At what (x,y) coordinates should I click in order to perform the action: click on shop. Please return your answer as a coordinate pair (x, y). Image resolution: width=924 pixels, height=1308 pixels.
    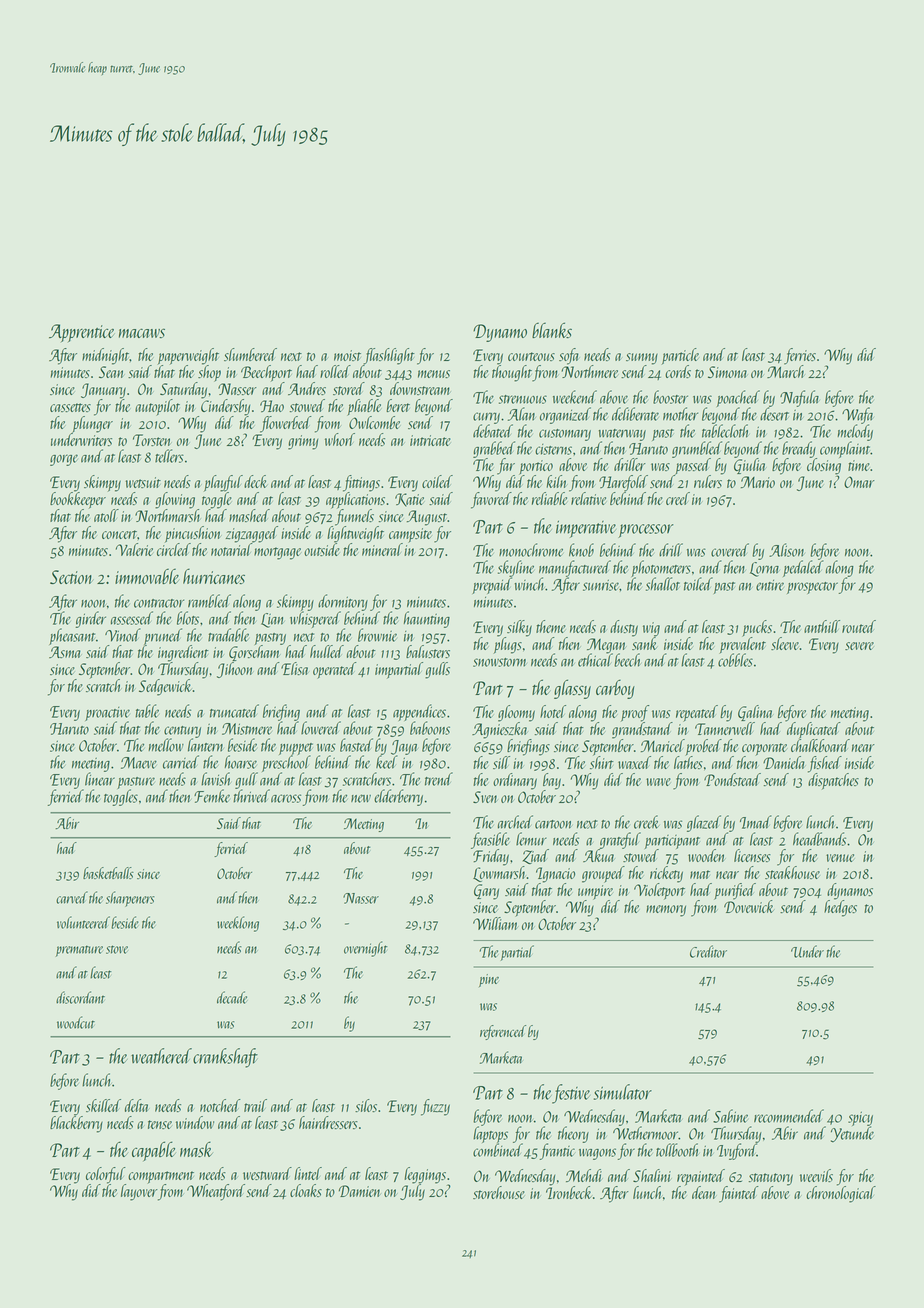
    Looking at the image, I should click on (209, 373).
